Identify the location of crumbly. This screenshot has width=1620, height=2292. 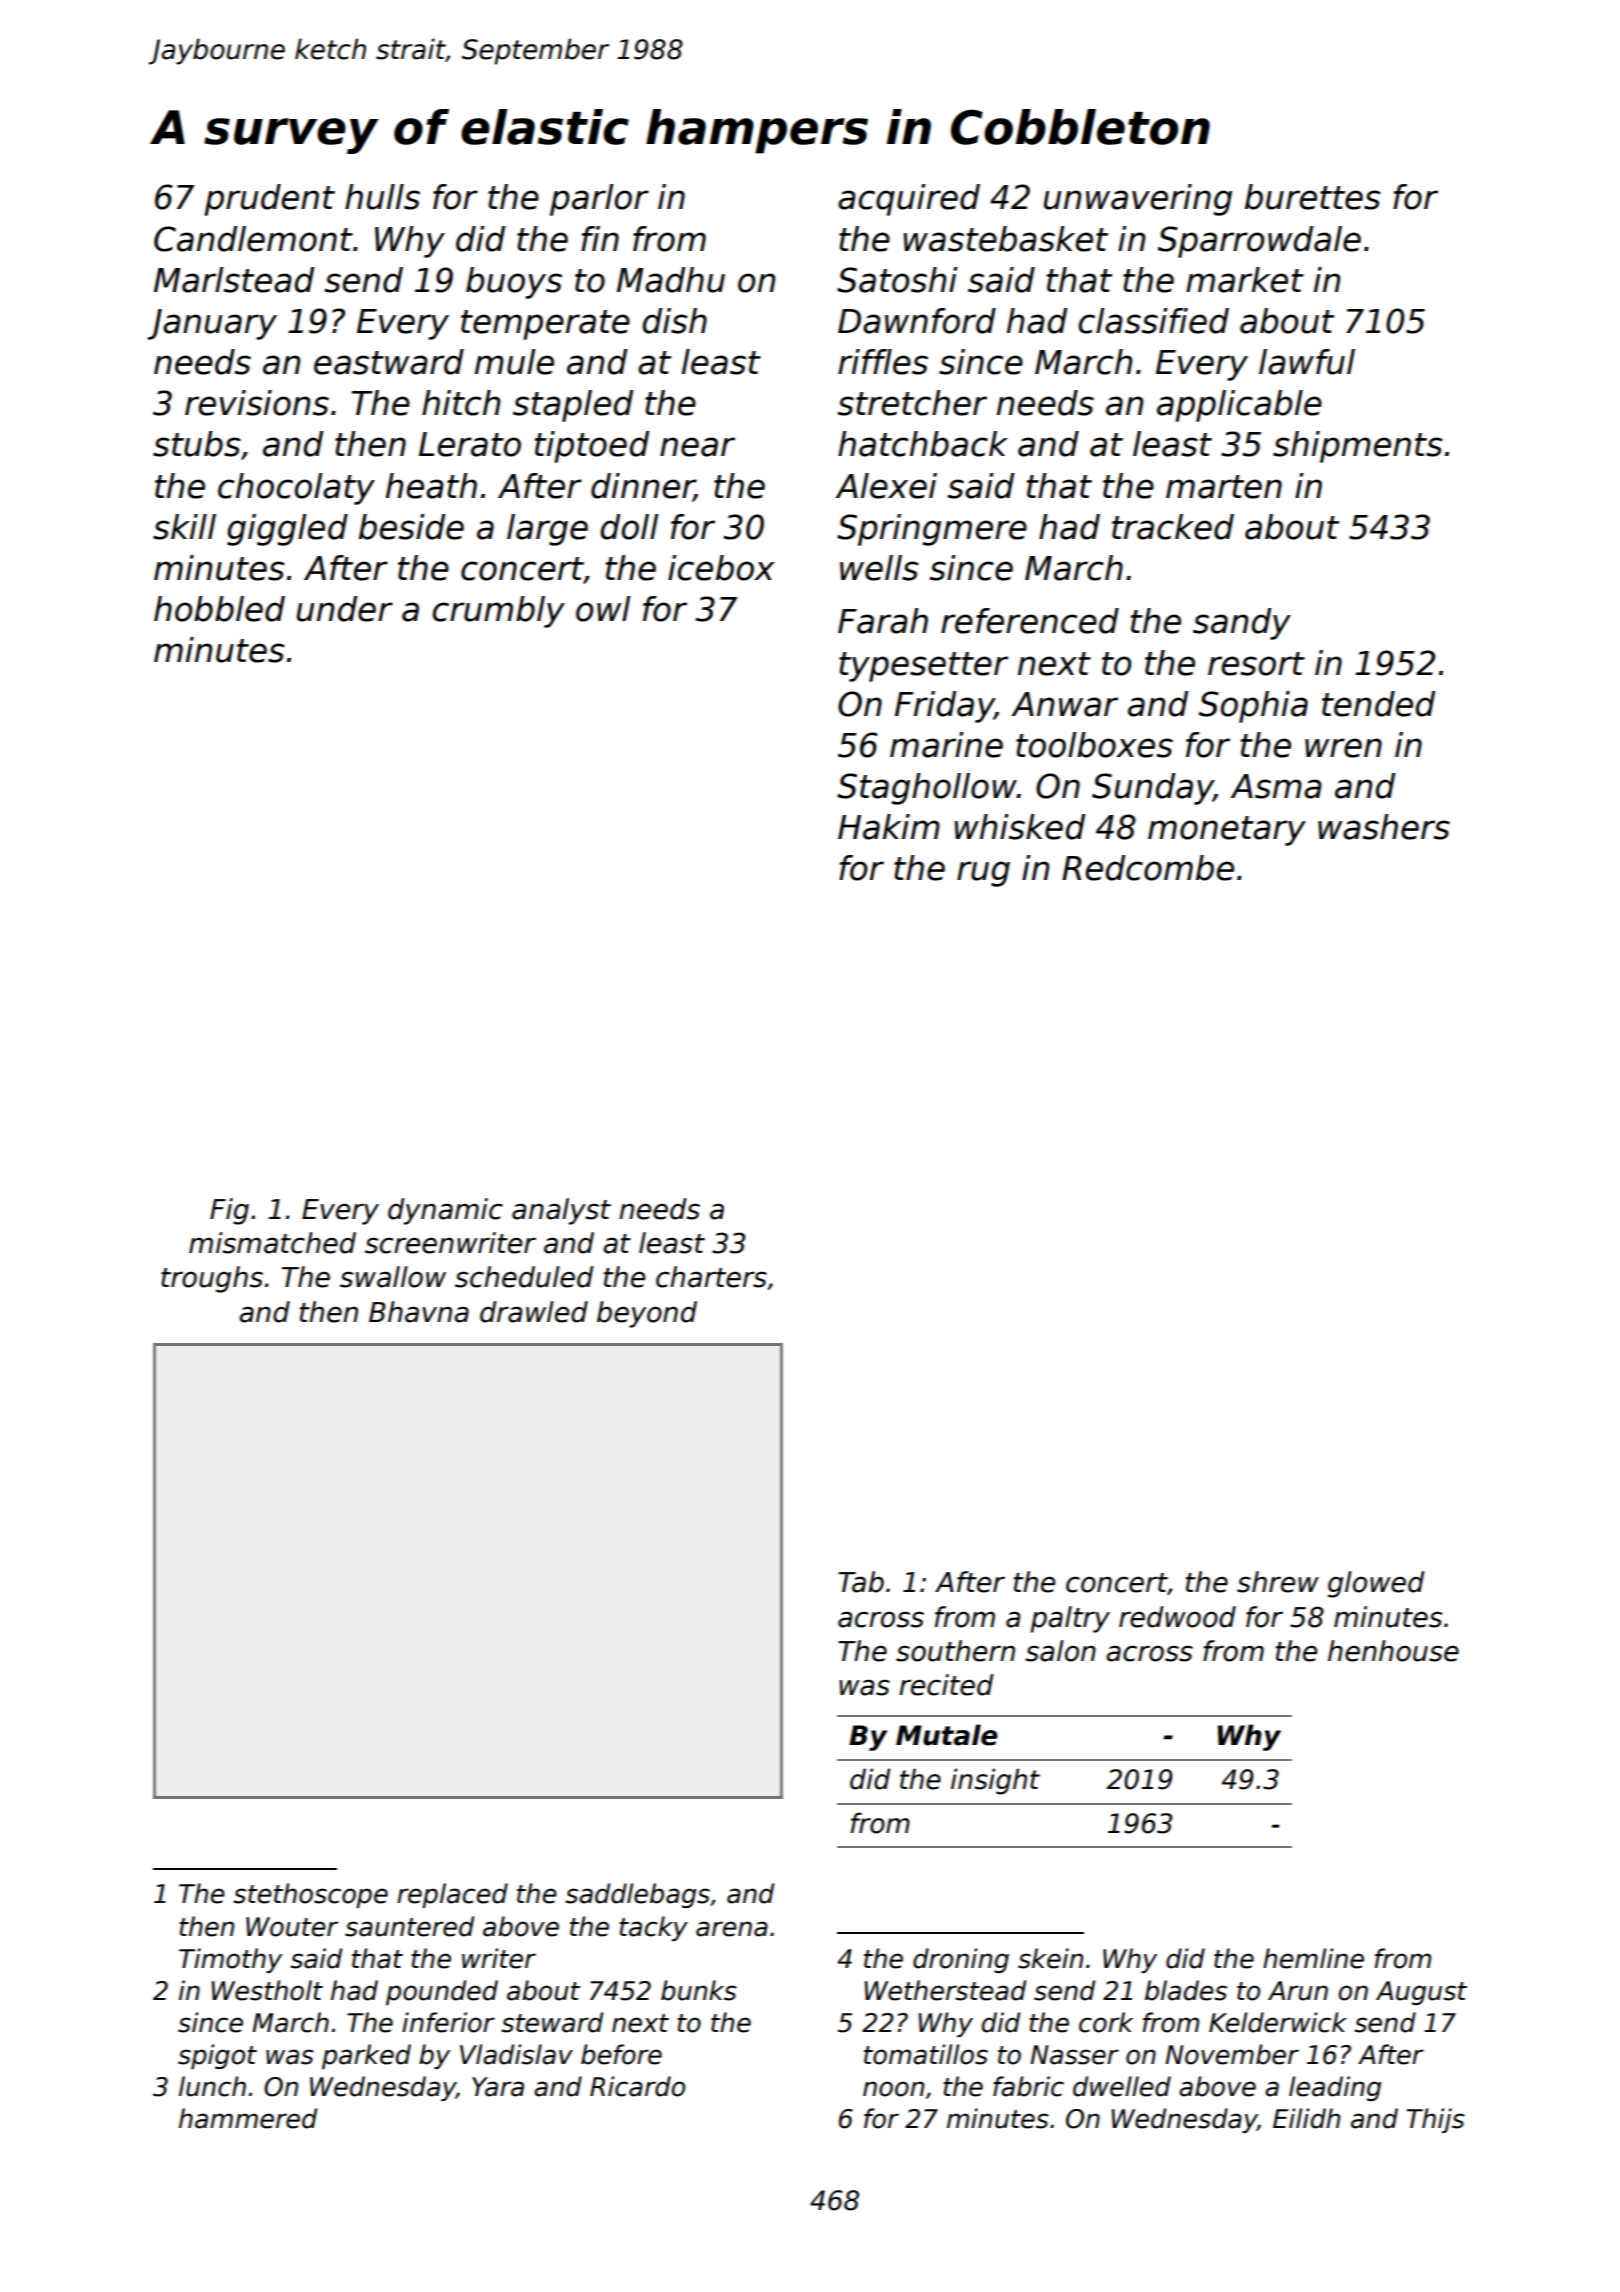
(499, 612).
